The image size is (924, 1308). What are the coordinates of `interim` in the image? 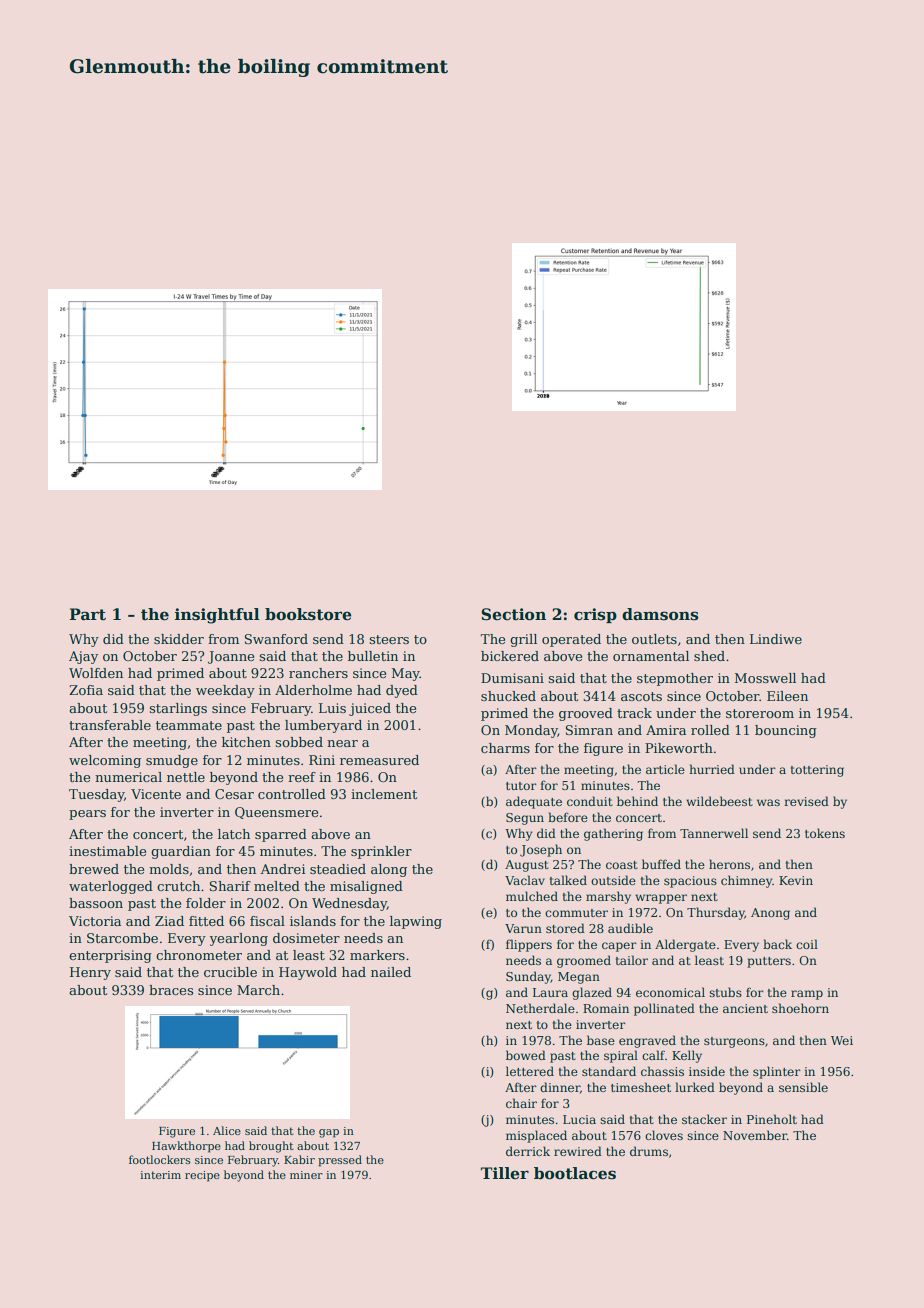 It's located at (160, 1175).
